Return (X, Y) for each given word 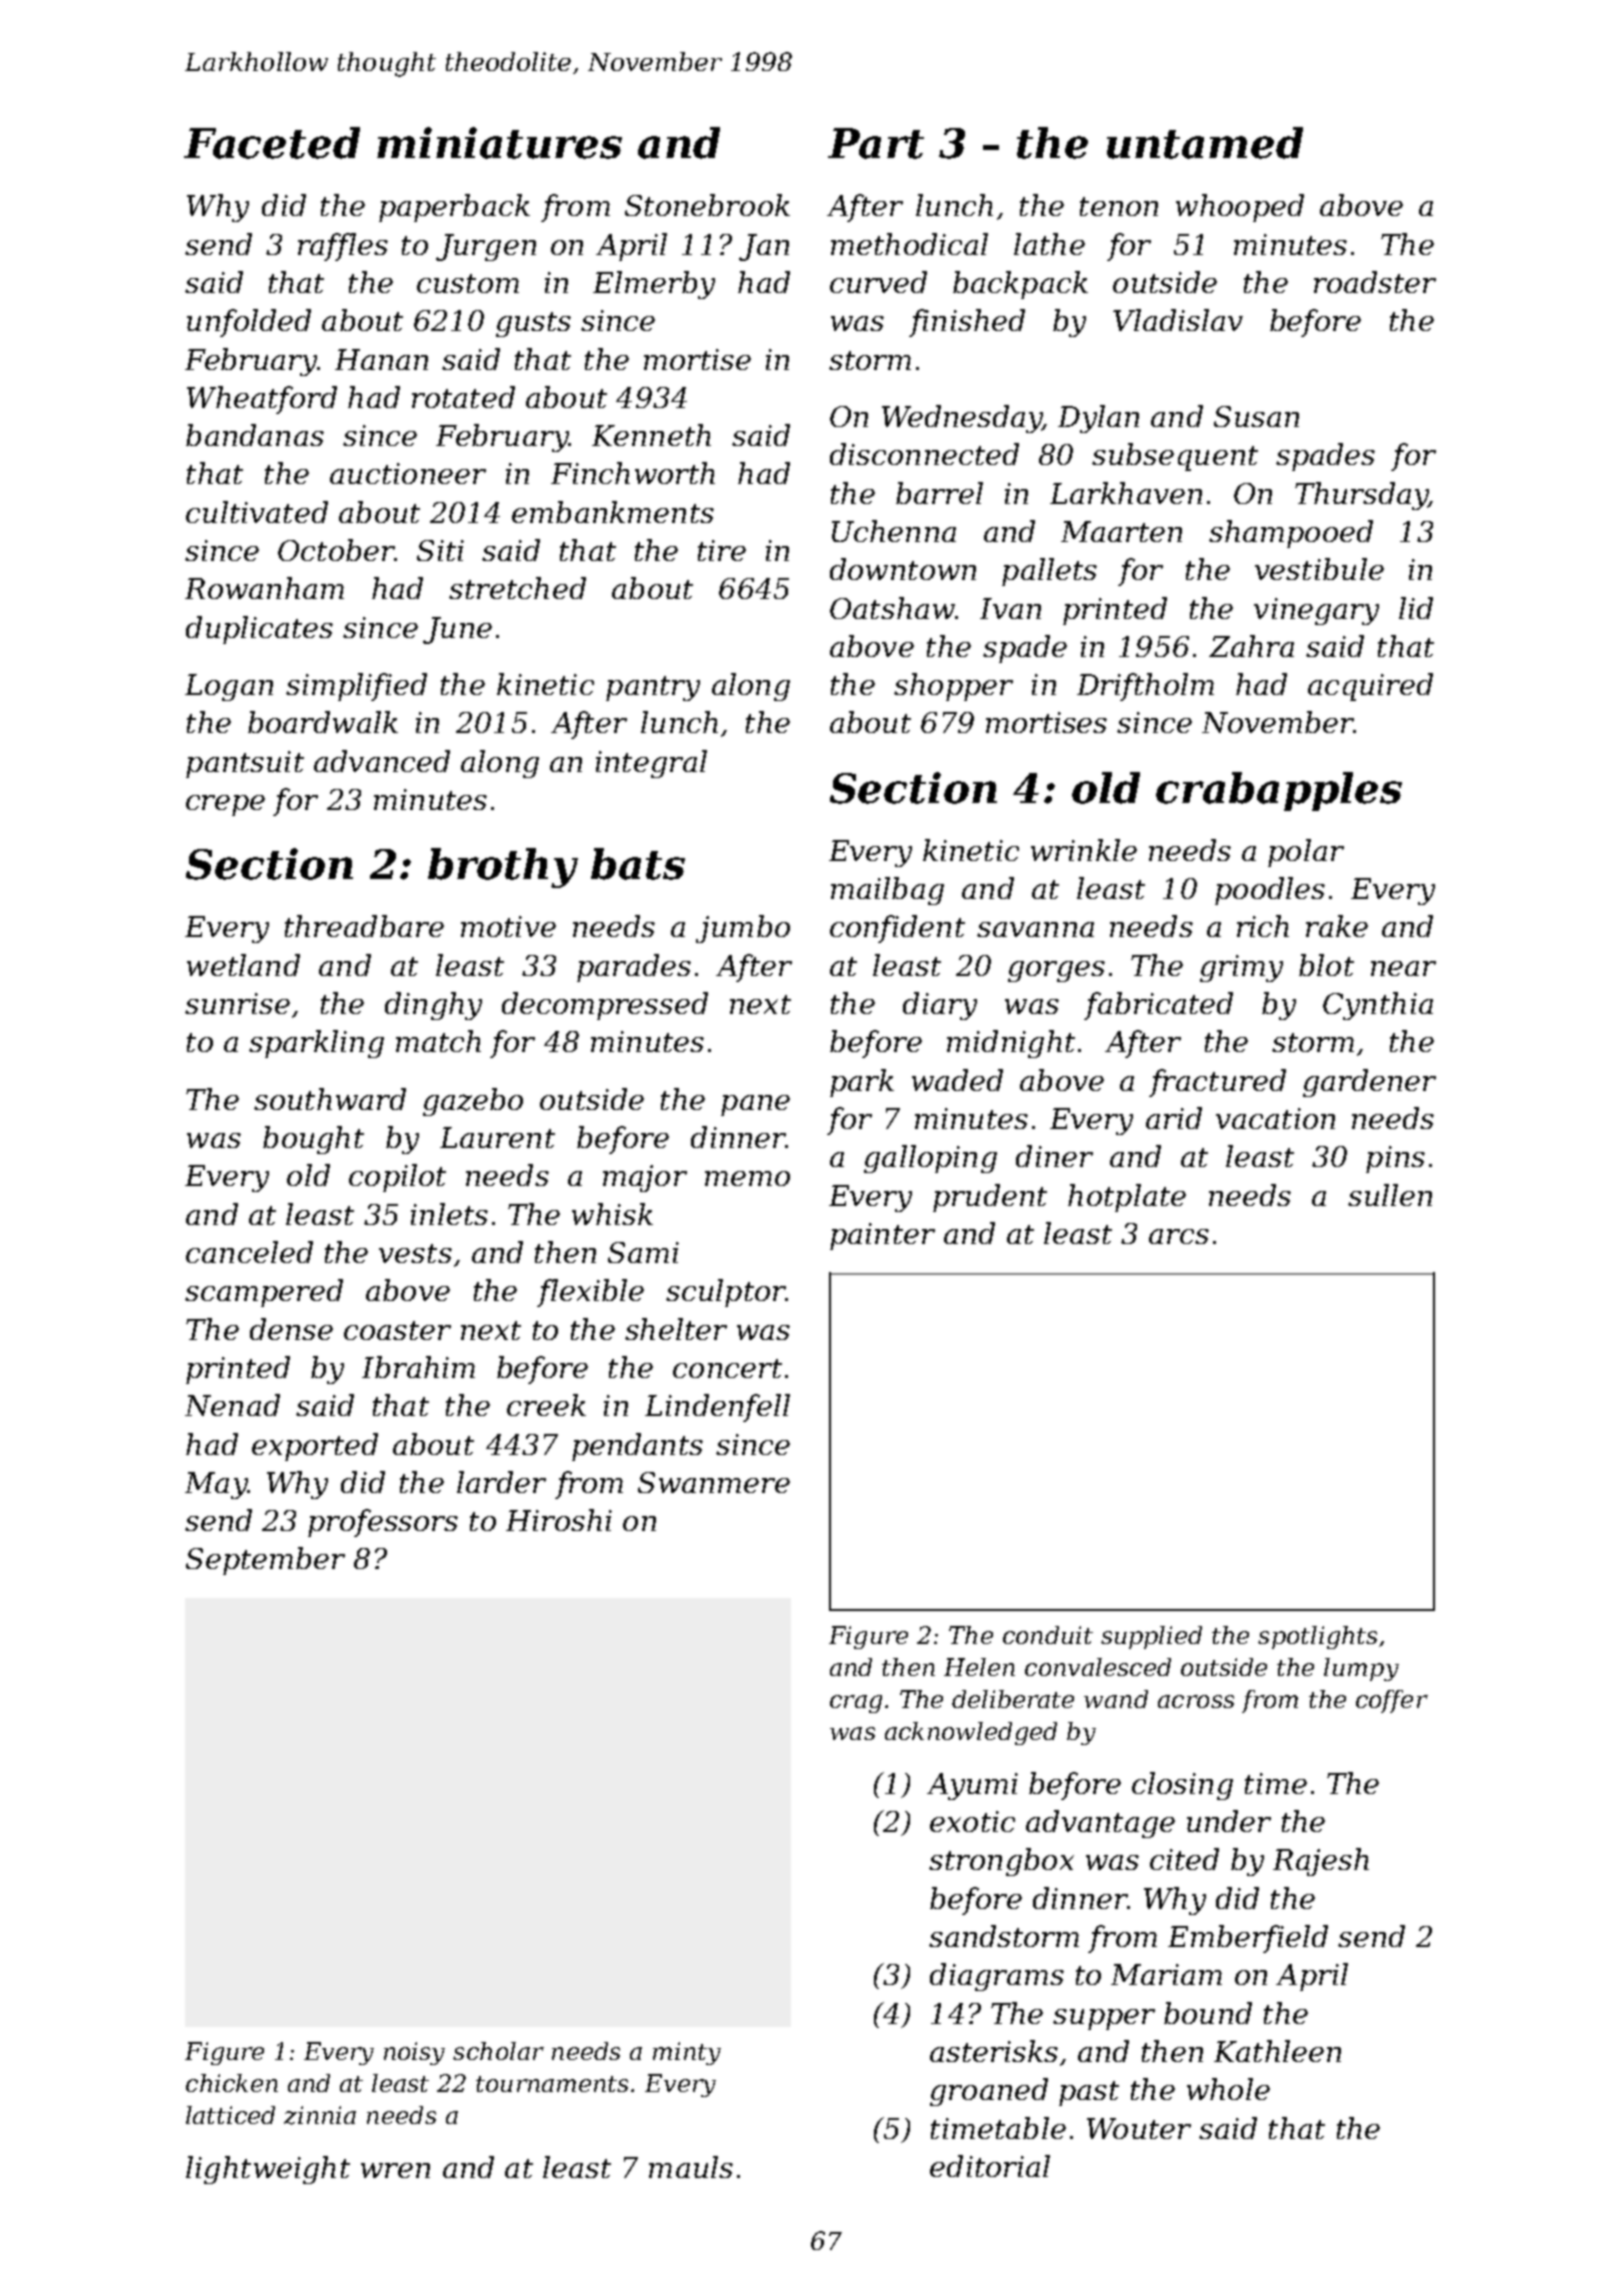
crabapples (1279, 791)
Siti (440, 550)
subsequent (1175, 457)
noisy (414, 2053)
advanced (382, 761)
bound (1208, 2013)
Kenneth (651, 435)
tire (722, 550)
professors (383, 1523)
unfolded (249, 323)
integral (651, 764)
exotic (972, 1821)
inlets (449, 1214)
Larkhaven (1126, 493)
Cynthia (1378, 1006)
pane (755, 1105)
